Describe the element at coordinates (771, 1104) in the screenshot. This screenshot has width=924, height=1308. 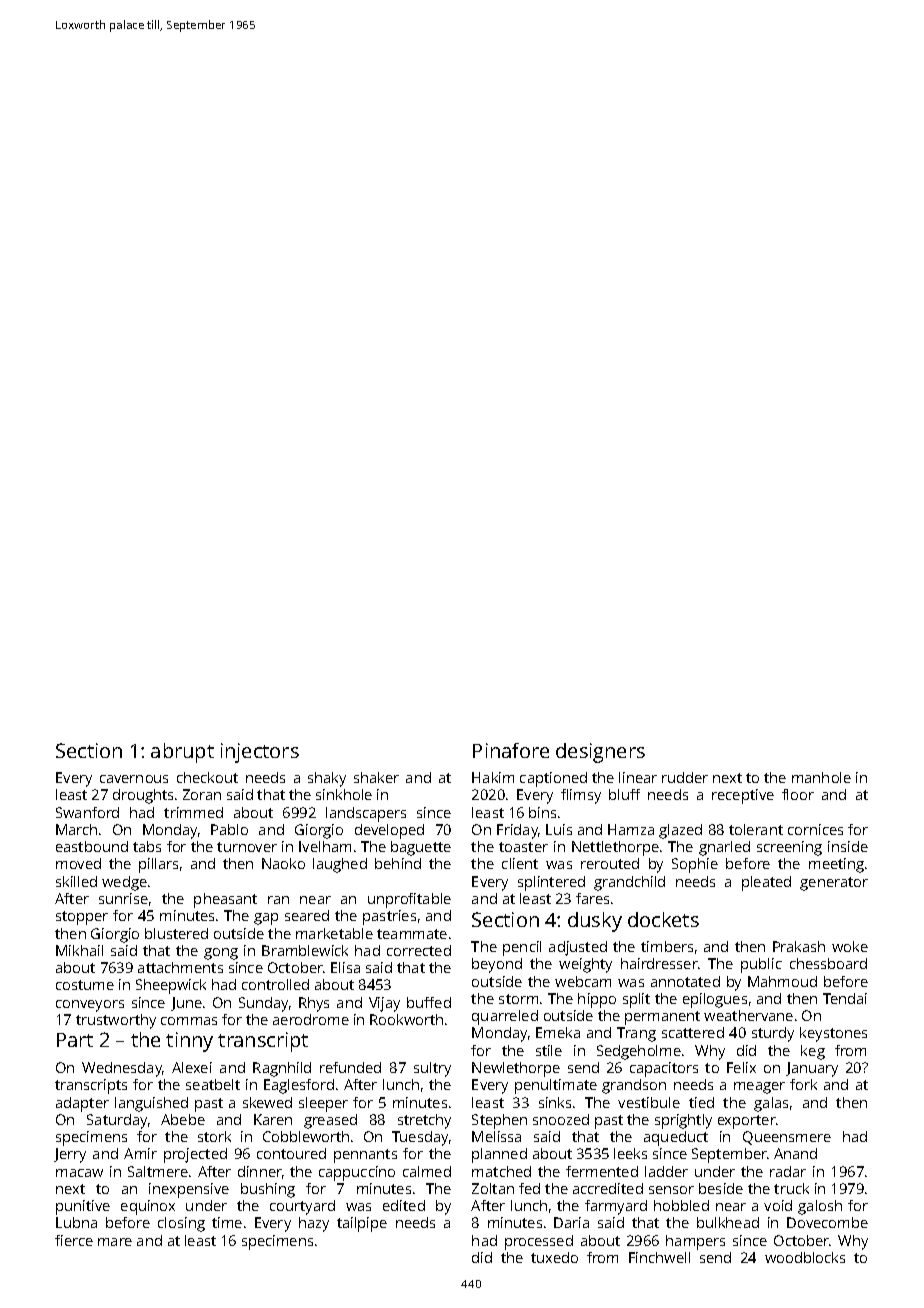
I see `galas` at that location.
